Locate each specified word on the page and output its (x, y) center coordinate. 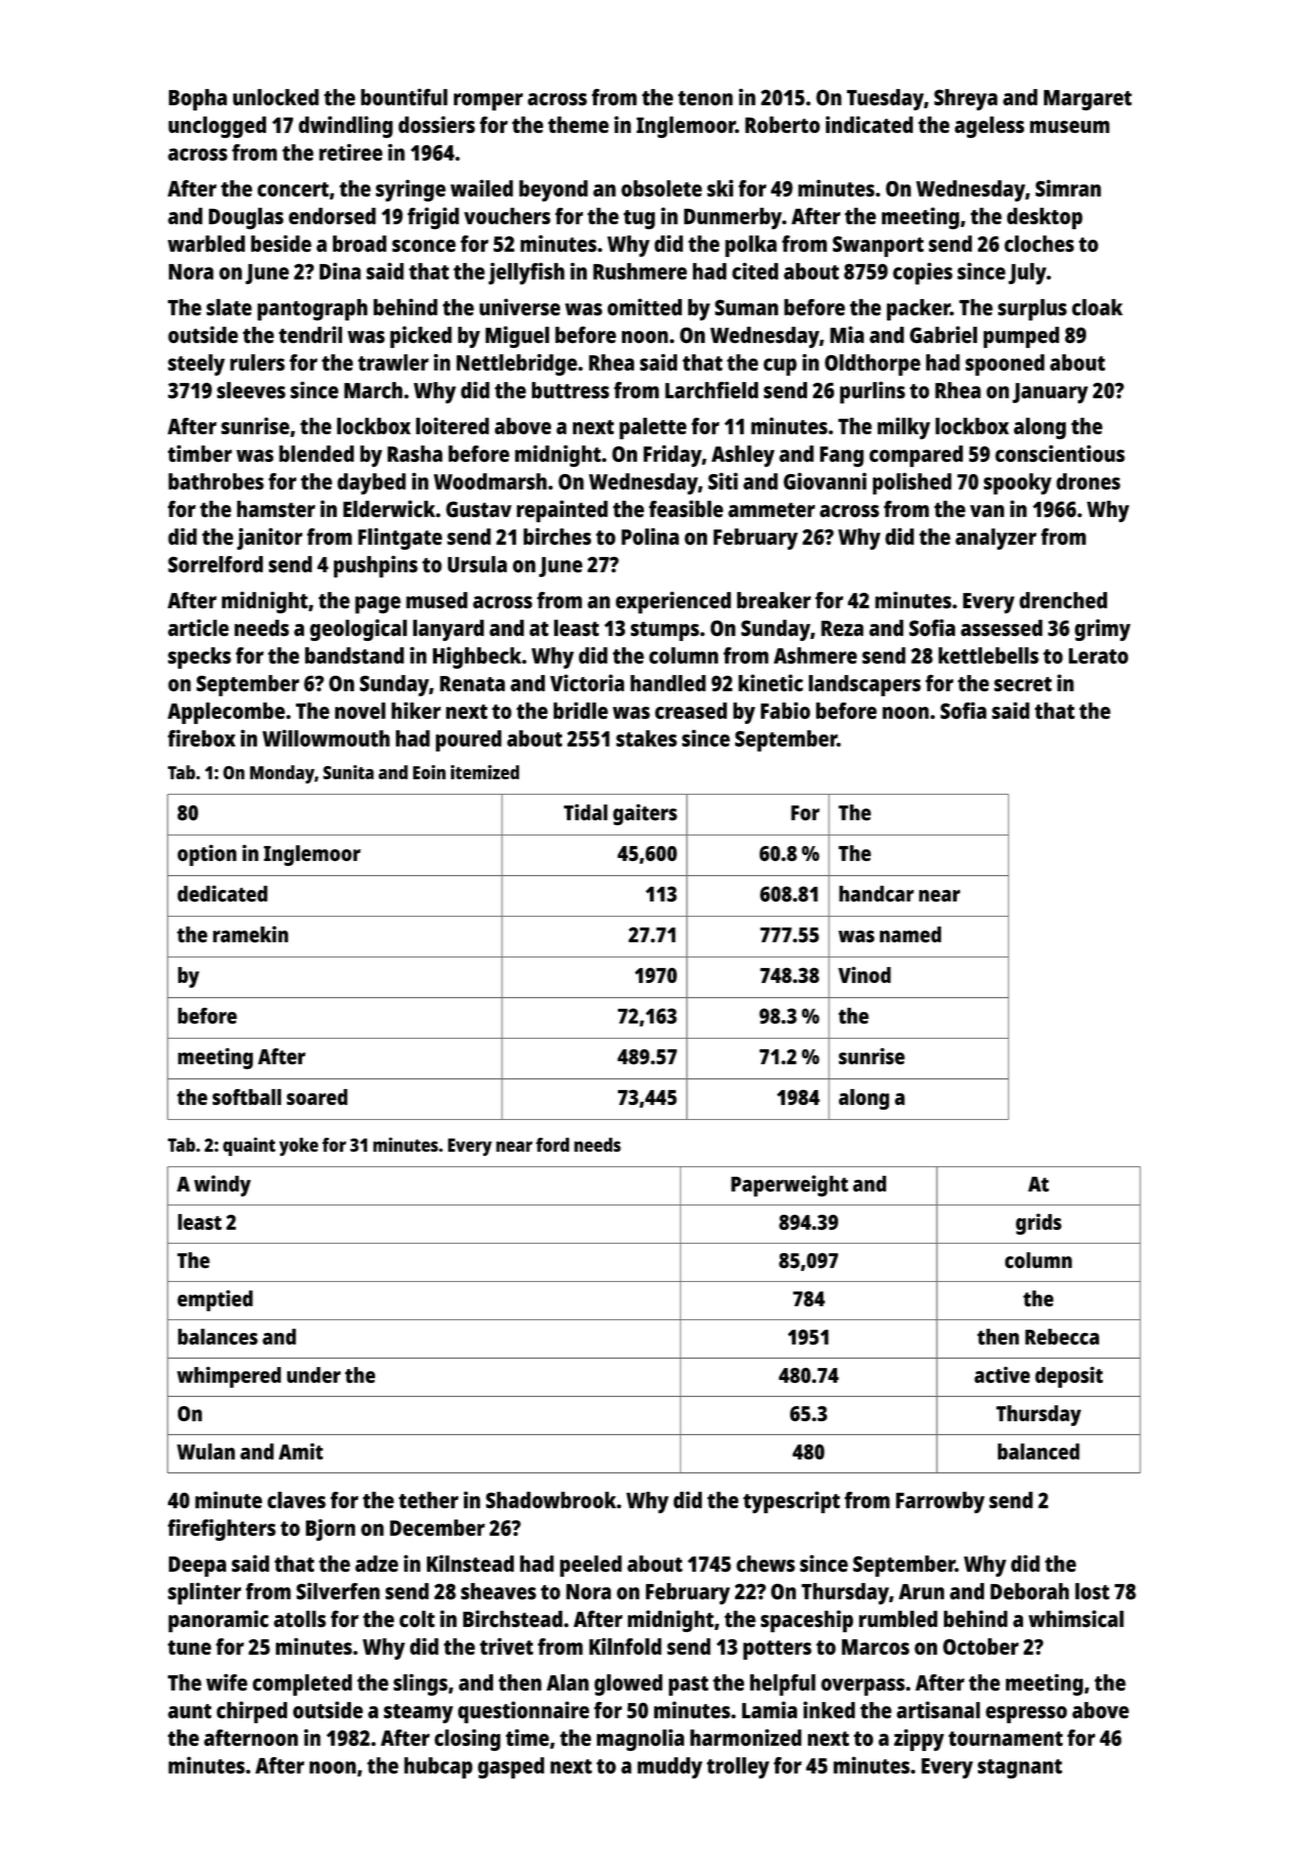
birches (557, 536)
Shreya (966, 100)
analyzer (996, 539)
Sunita (348, 772)
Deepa (197, 1566)
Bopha (198, 100)
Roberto (782, 124)
